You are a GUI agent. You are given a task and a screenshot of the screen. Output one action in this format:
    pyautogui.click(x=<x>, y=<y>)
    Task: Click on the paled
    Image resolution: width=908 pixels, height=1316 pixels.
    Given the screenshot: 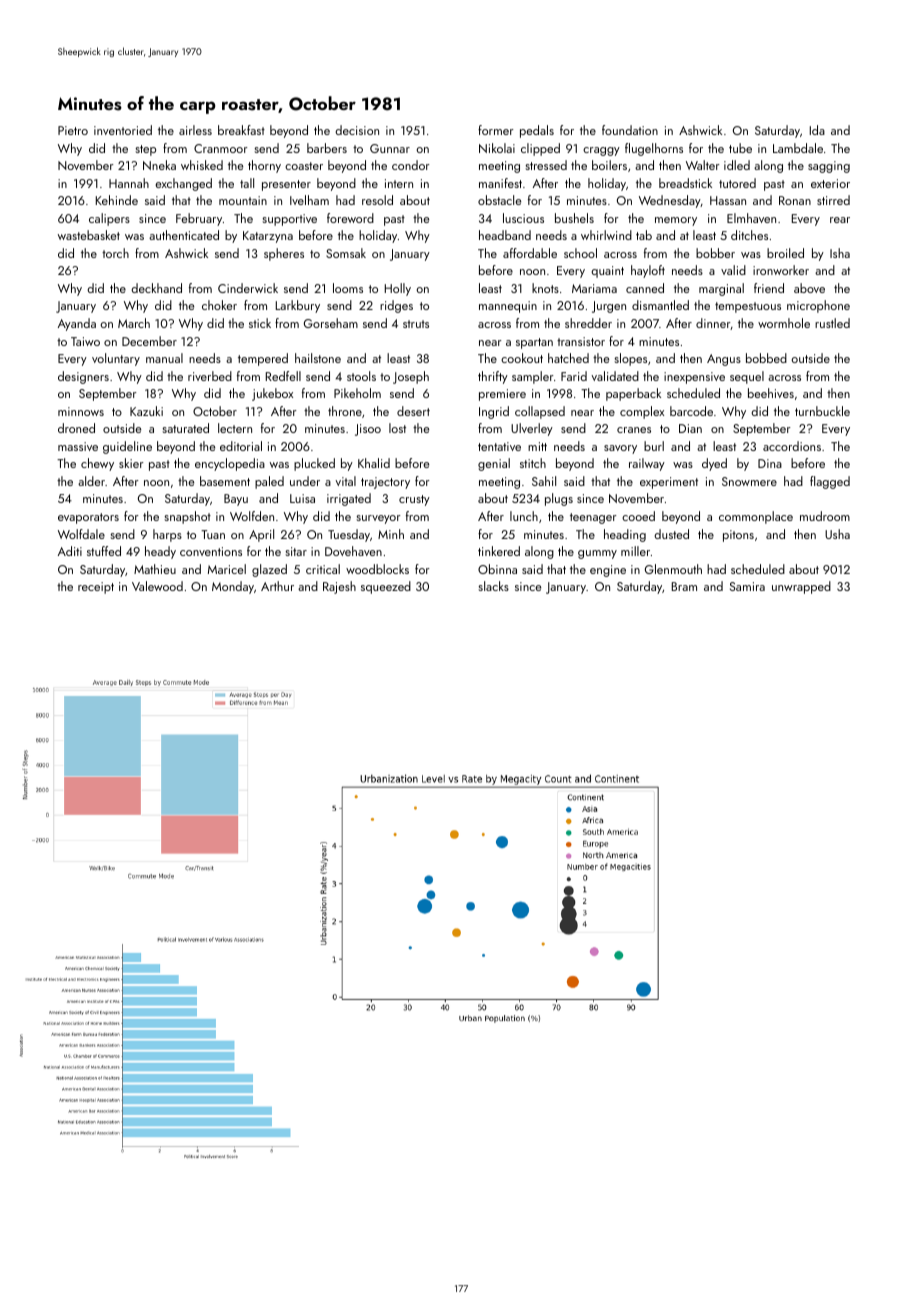 What is the action you would take?
    pyautogui.click(x=269, y=482)
